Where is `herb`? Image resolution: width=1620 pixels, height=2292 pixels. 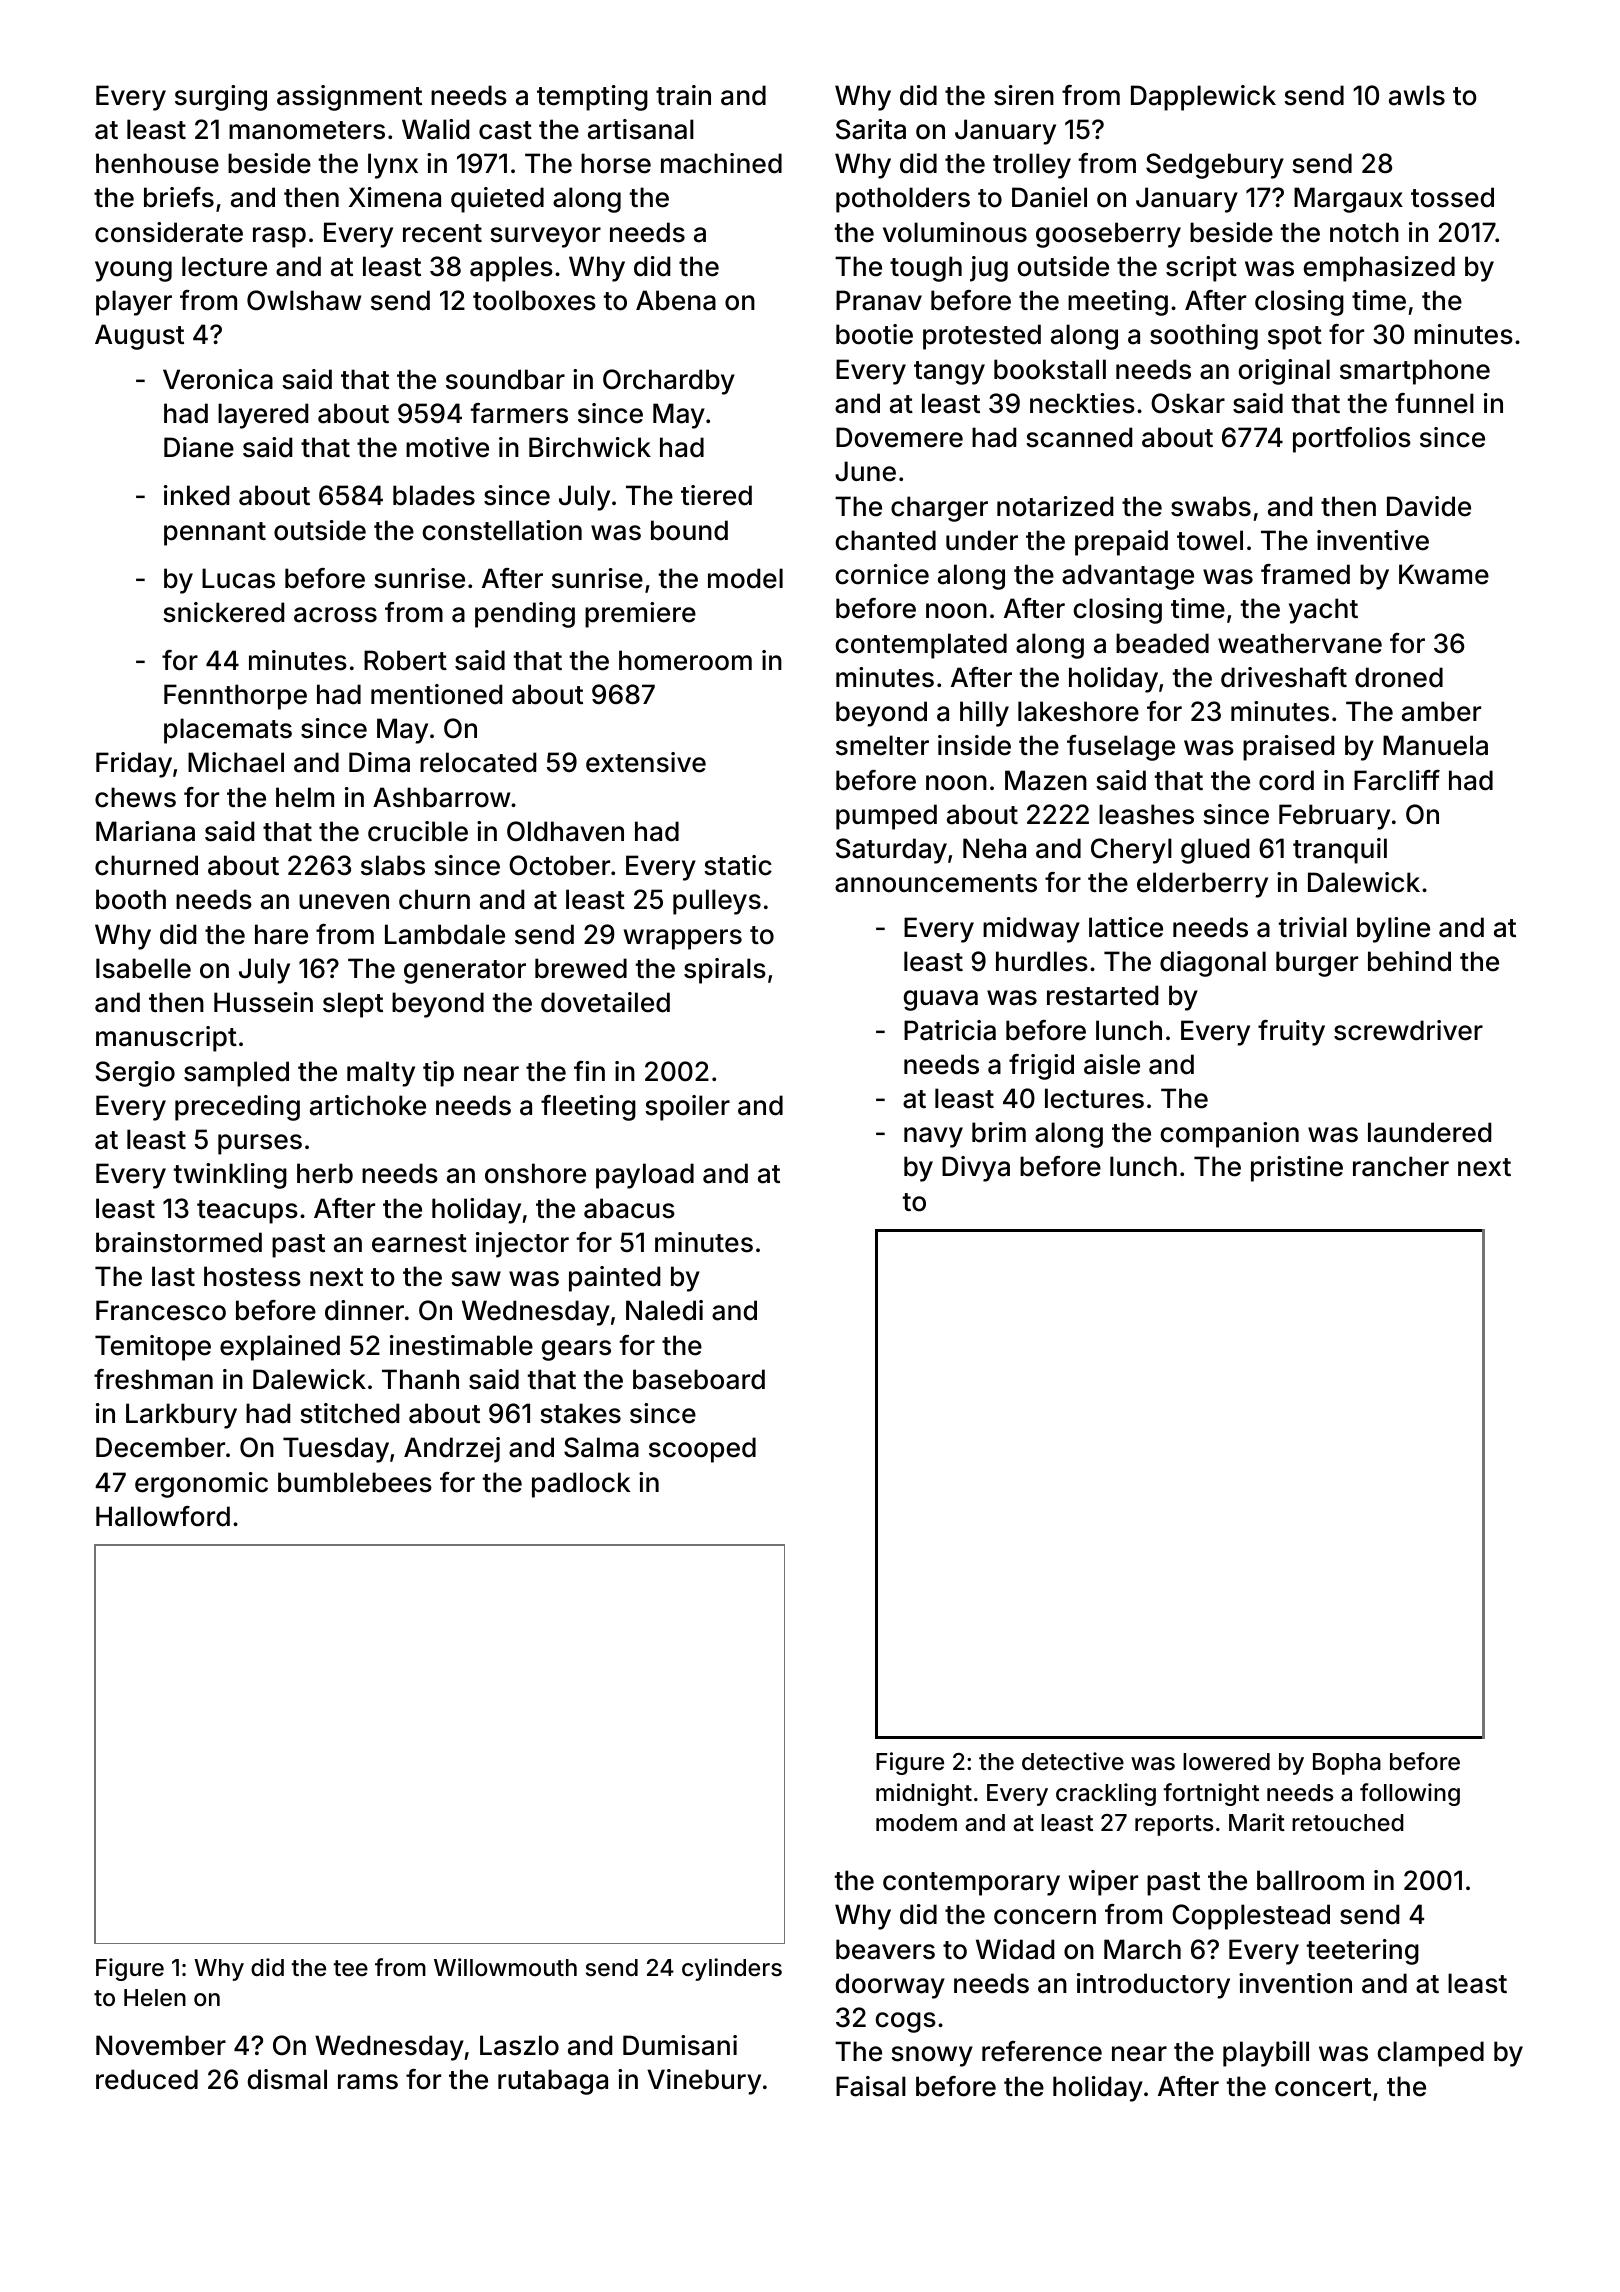 herb is located at coordinates (325, 1173).
